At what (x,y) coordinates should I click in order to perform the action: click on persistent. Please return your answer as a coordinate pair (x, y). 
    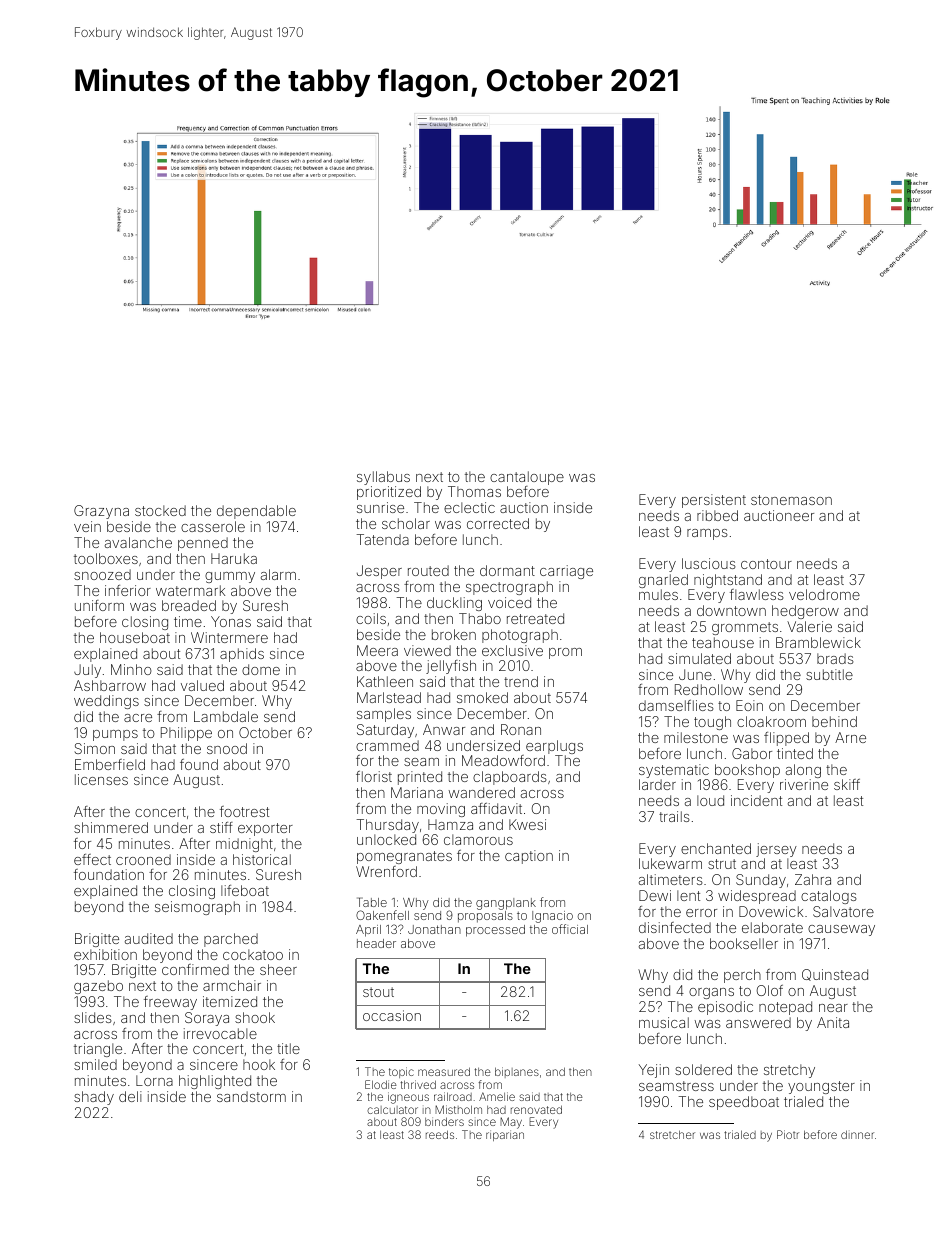
    Looking at the image, I should click on (714, 501).
